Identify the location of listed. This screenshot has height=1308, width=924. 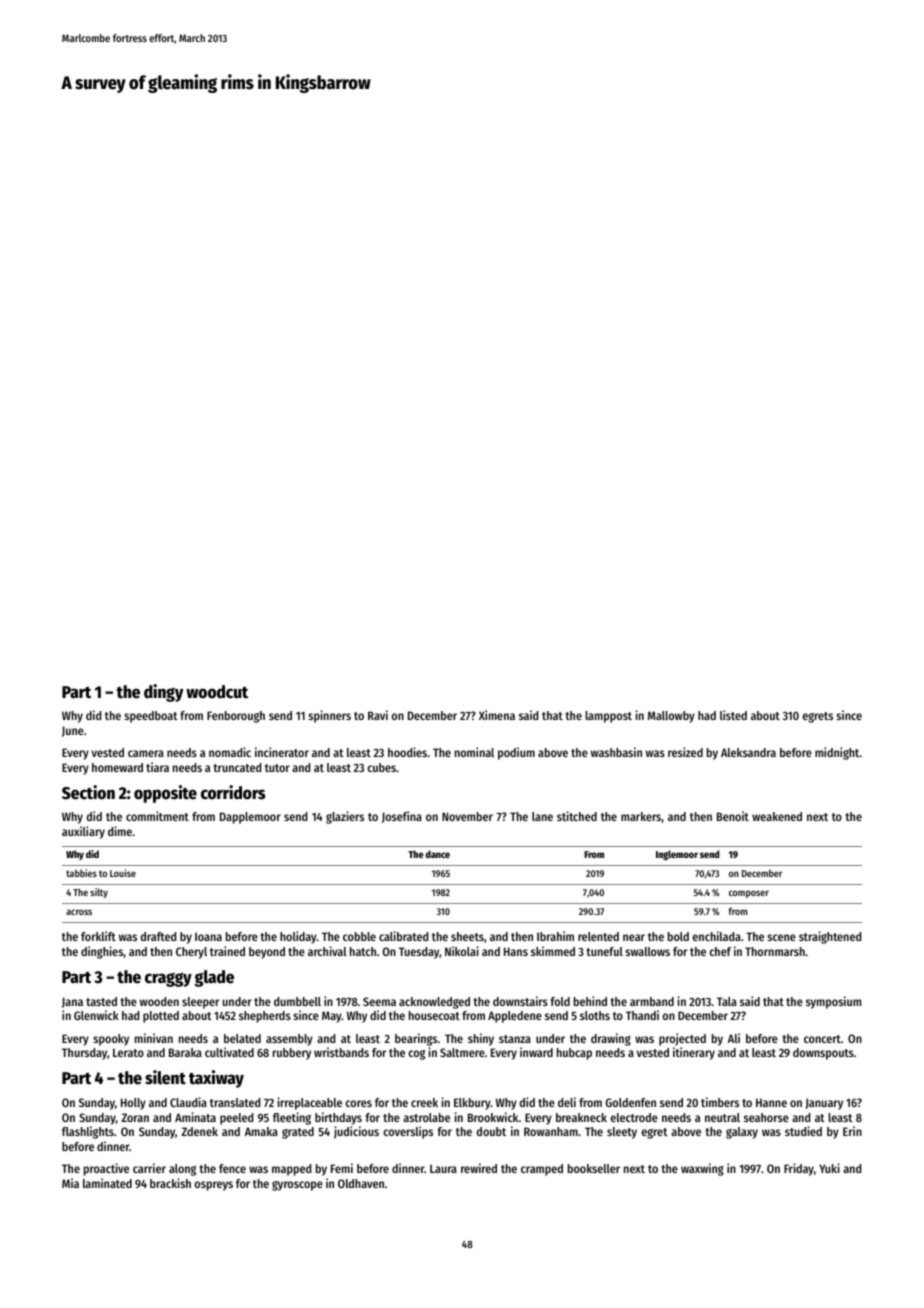
(733, 715).
